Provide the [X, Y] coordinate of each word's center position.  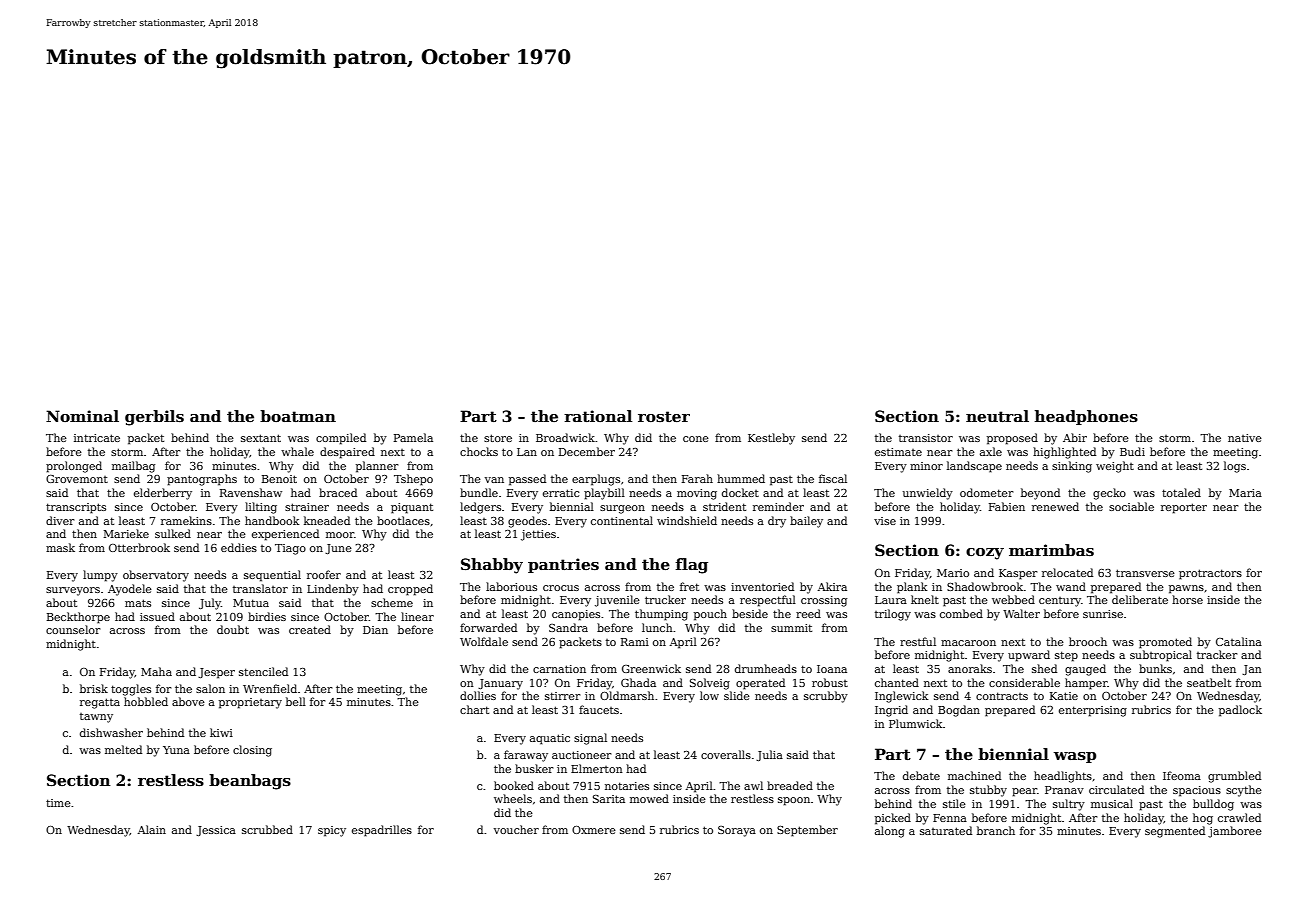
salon [210, 688]
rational [598, 416]
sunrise [1103, 614]
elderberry [163, 494]
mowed [649, 798]
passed [527, 480]
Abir [1075, 437]
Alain [152, 829]
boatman [298, 416]
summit [791, 628]
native [1245, 438]
